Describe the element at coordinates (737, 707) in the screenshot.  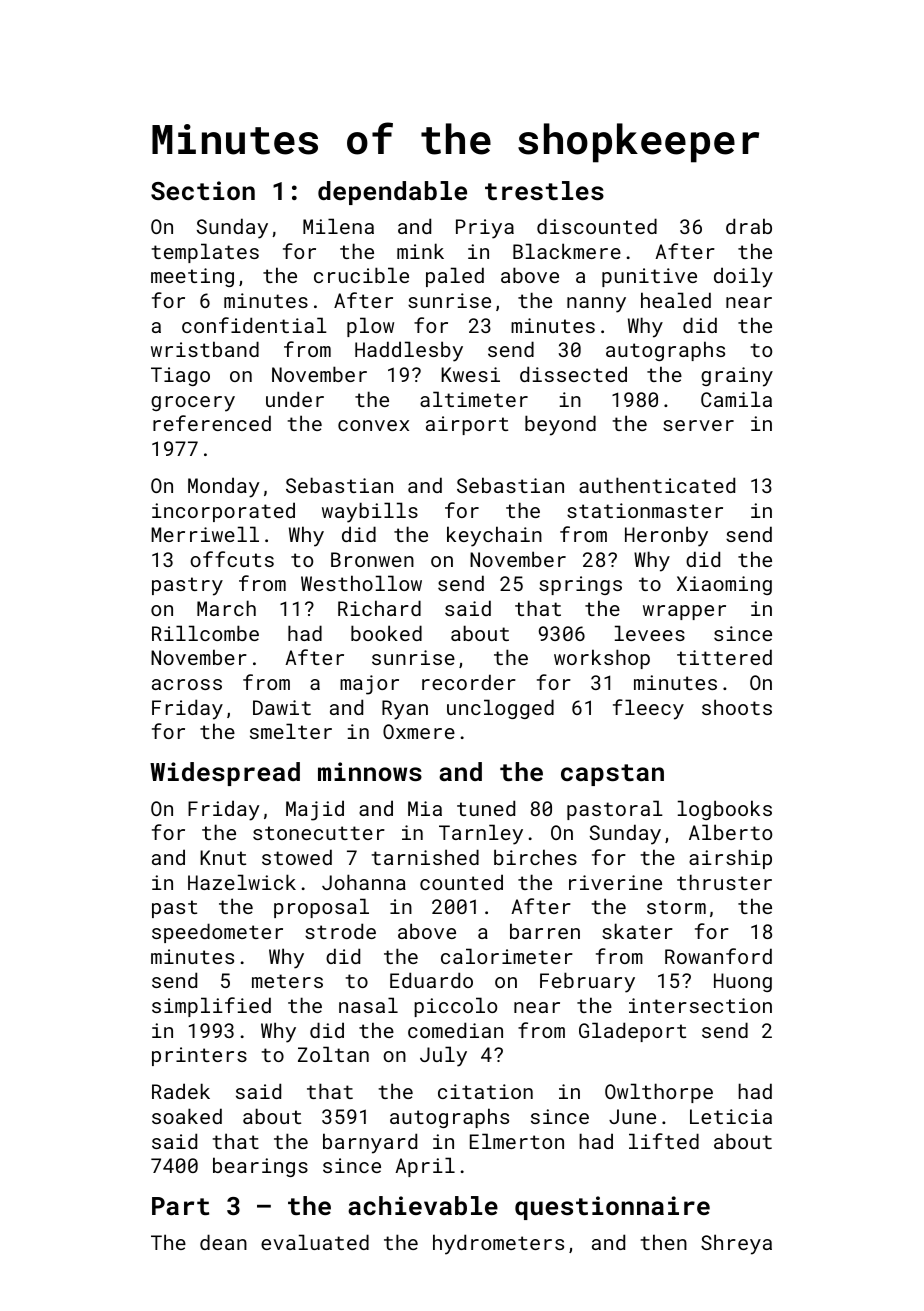
I see `shoots` at that location.
